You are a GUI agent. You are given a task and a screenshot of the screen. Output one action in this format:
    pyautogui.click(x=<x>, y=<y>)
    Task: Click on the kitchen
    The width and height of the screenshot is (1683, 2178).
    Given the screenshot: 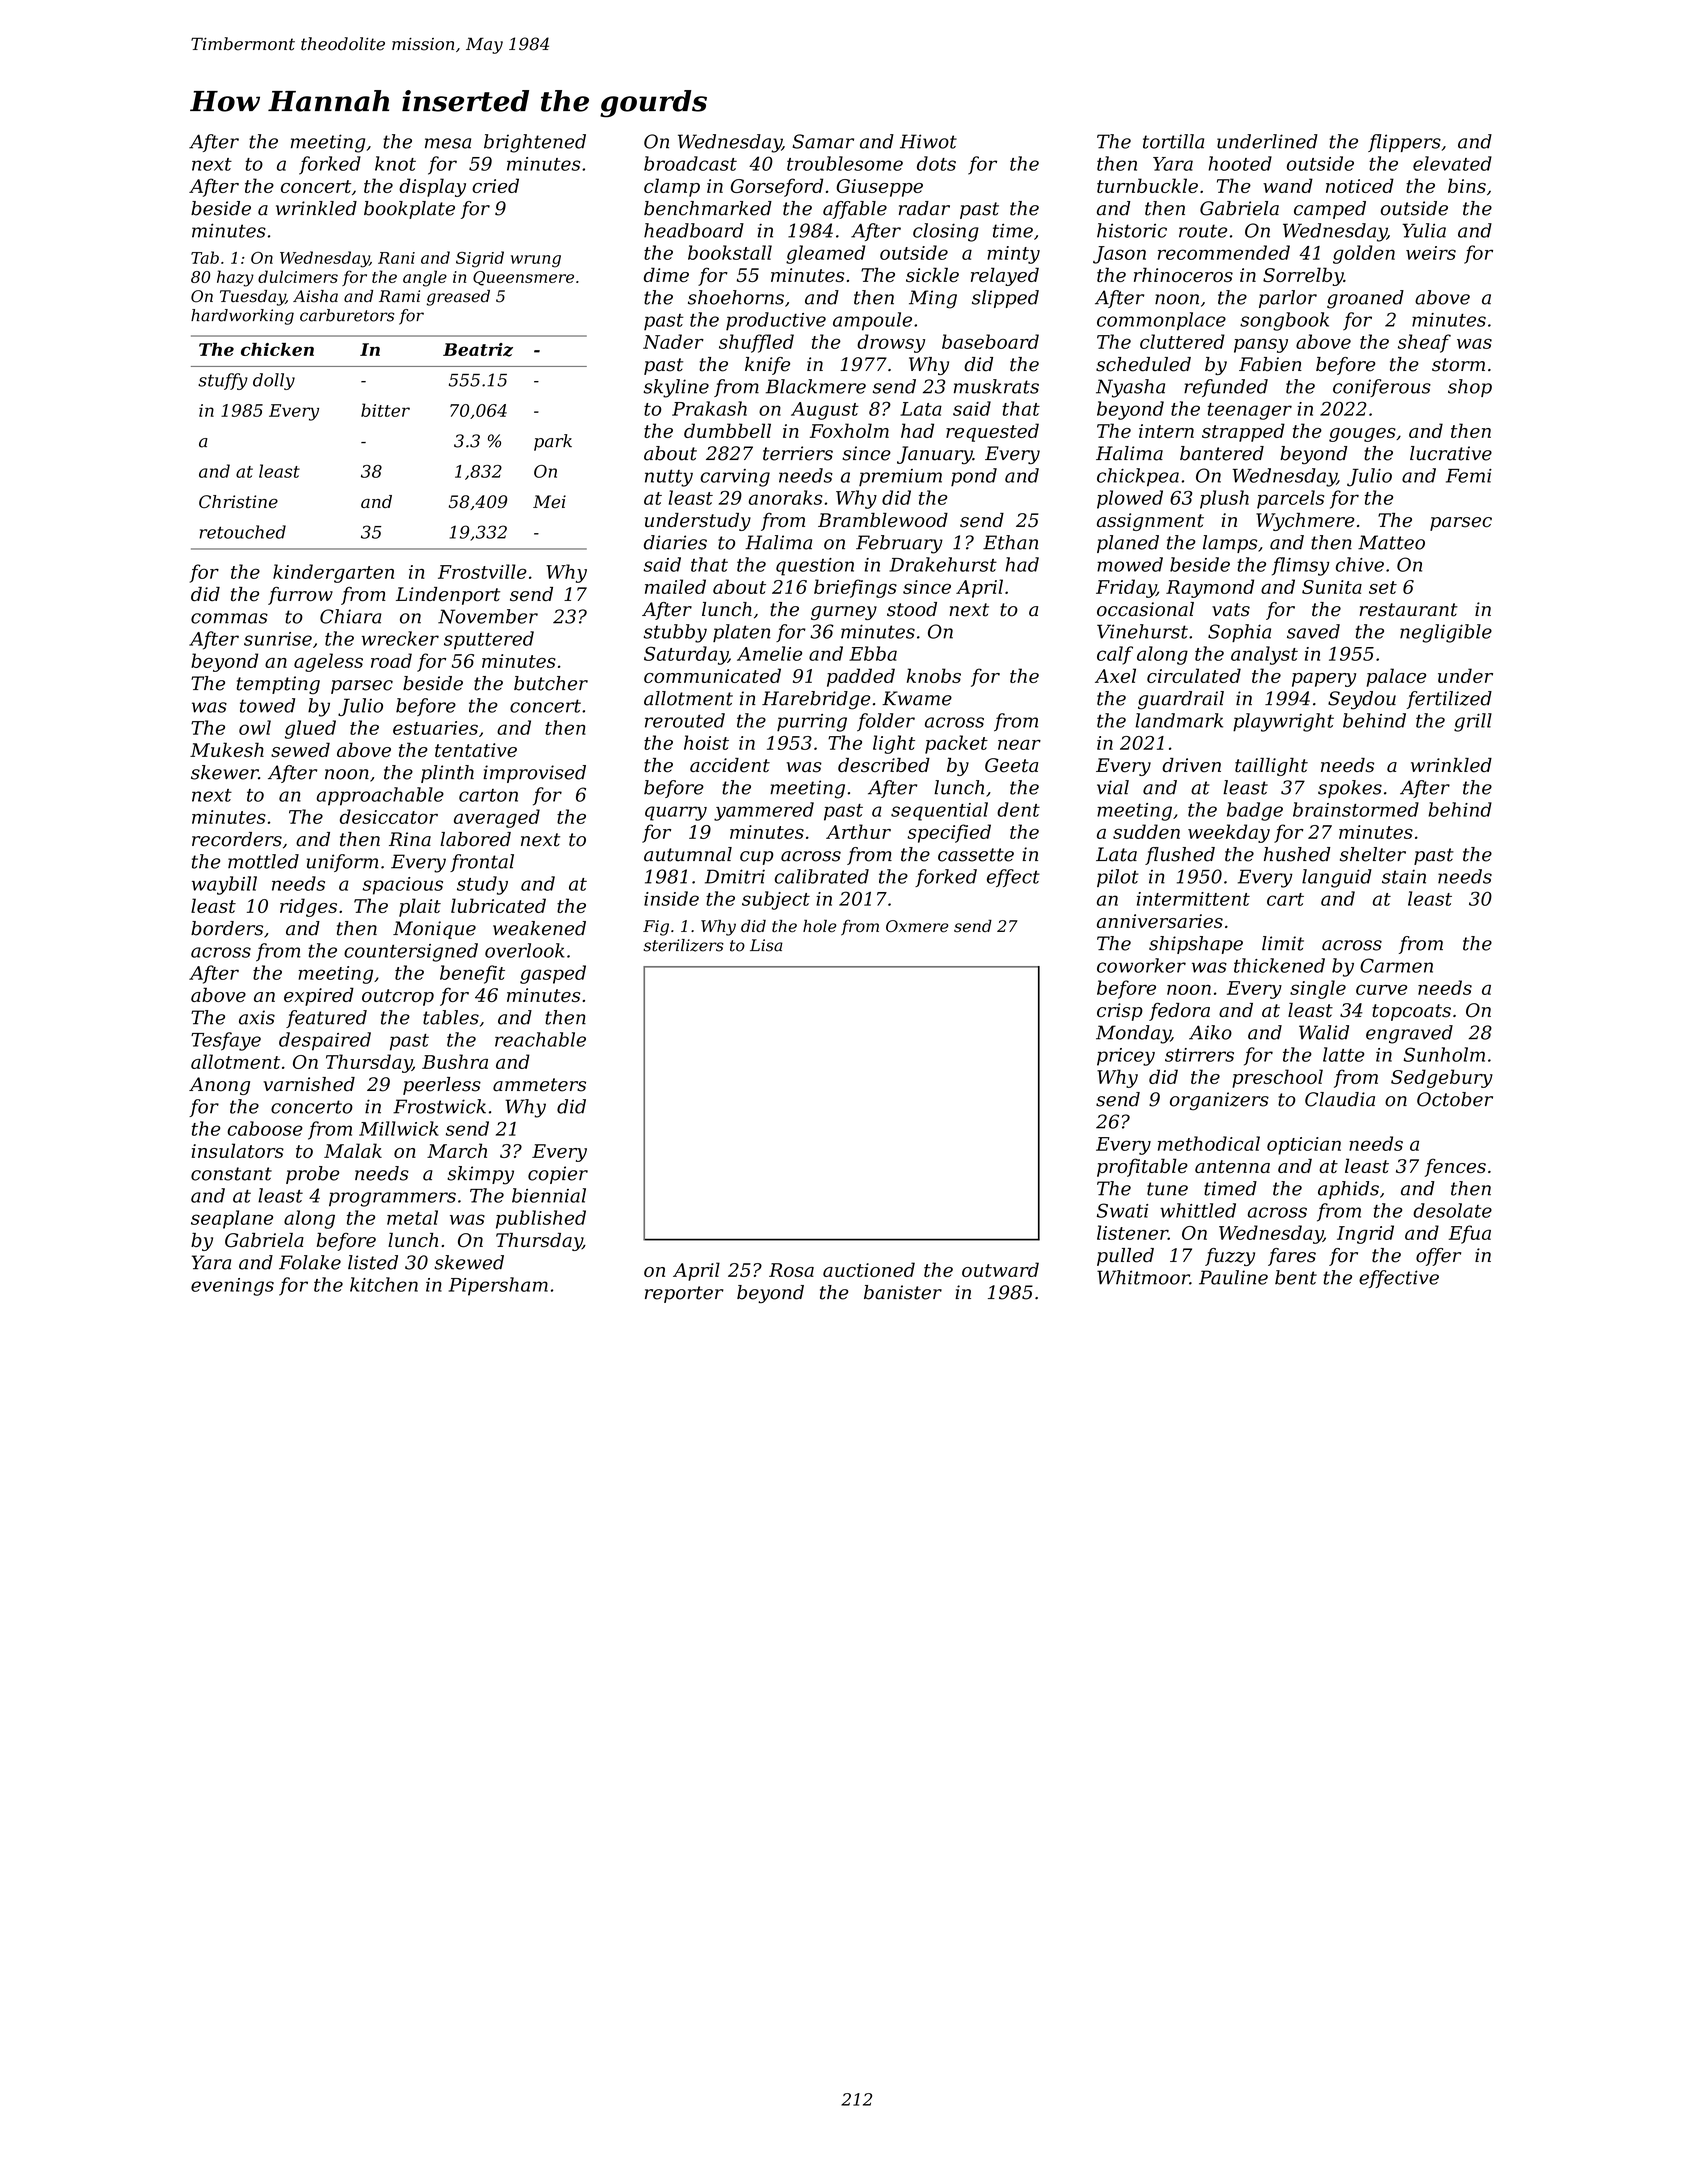 What is the action you would take?
    pyautogui.click(x=384, y=1284)
